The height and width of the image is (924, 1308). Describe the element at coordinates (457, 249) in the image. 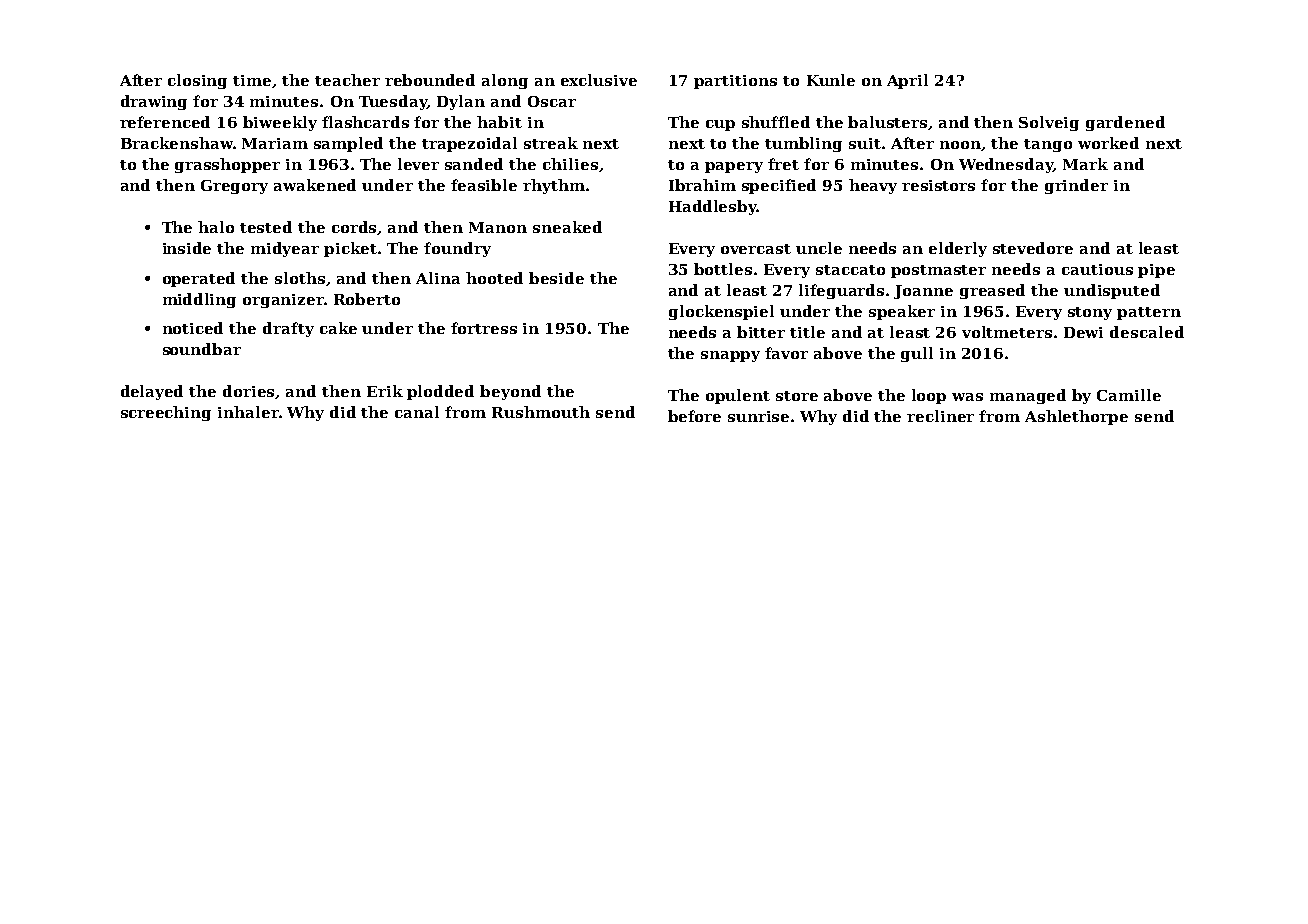

I see `foundry` at that location.
